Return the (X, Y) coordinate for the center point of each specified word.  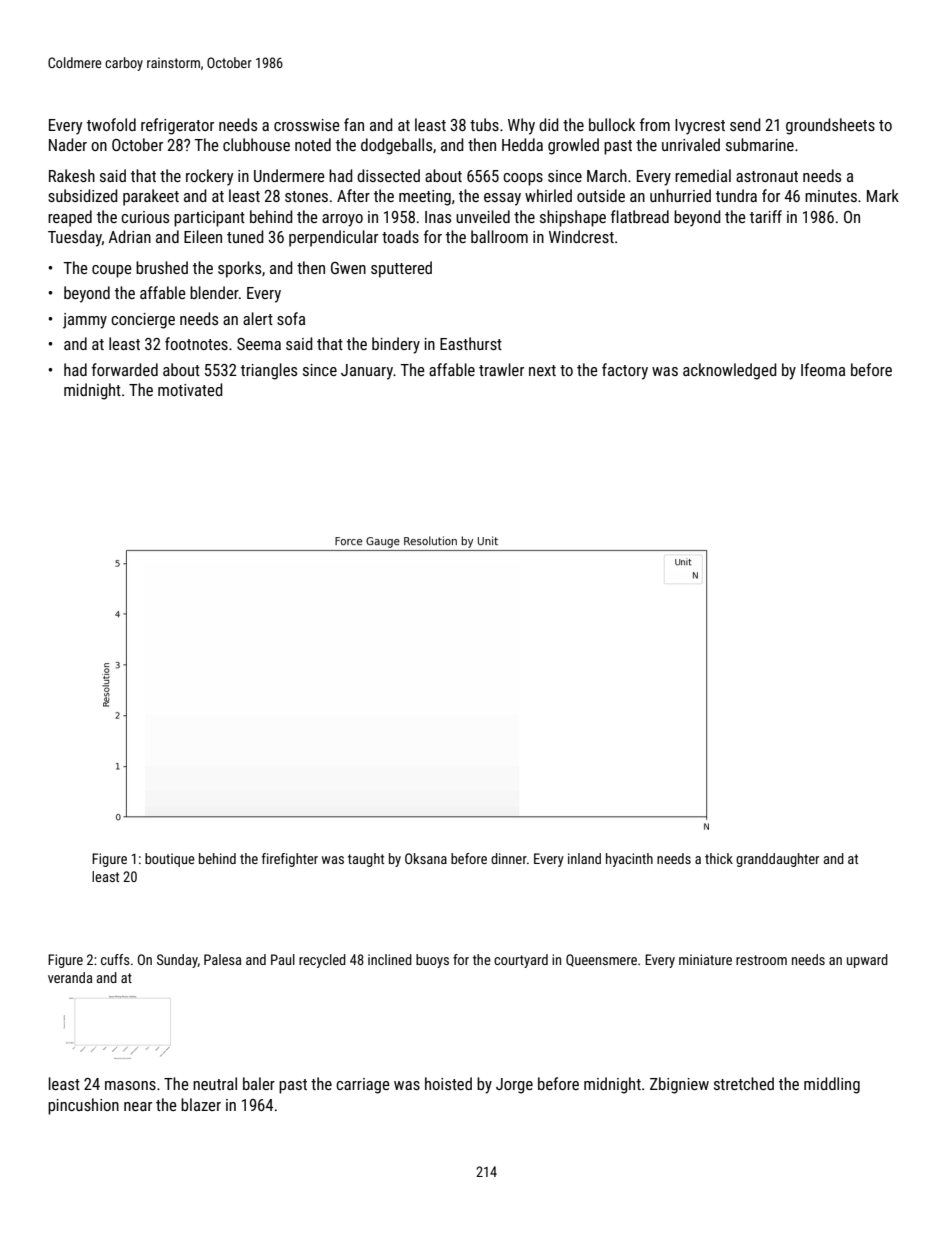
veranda (70, 977)
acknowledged (729, 371)
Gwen (348, 268)
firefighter (290, 860)
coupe (112, 271)
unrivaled (691, 144)
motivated (190, 389)
